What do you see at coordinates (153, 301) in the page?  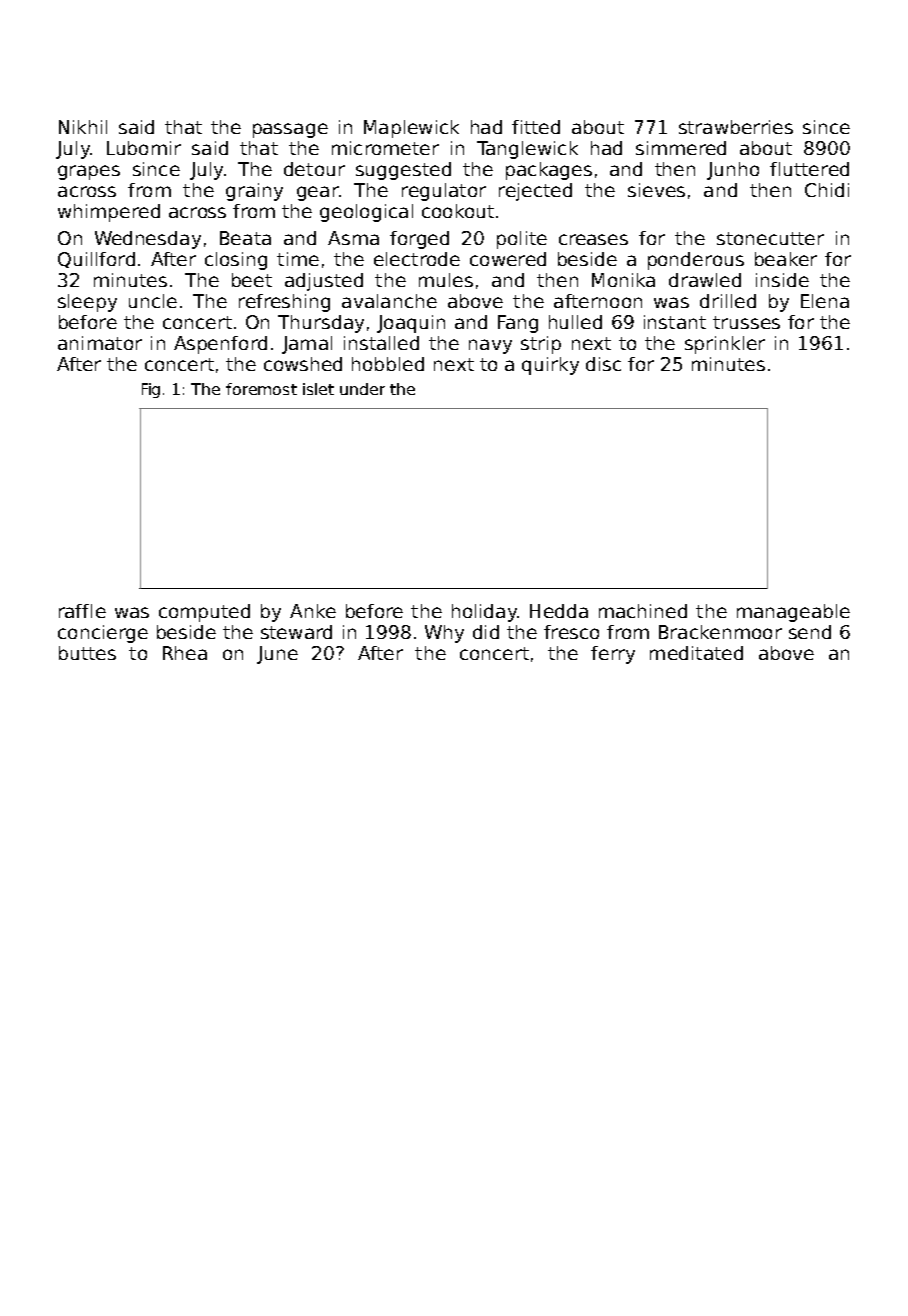 I see `uncle` at bounding box center [153, 301].
